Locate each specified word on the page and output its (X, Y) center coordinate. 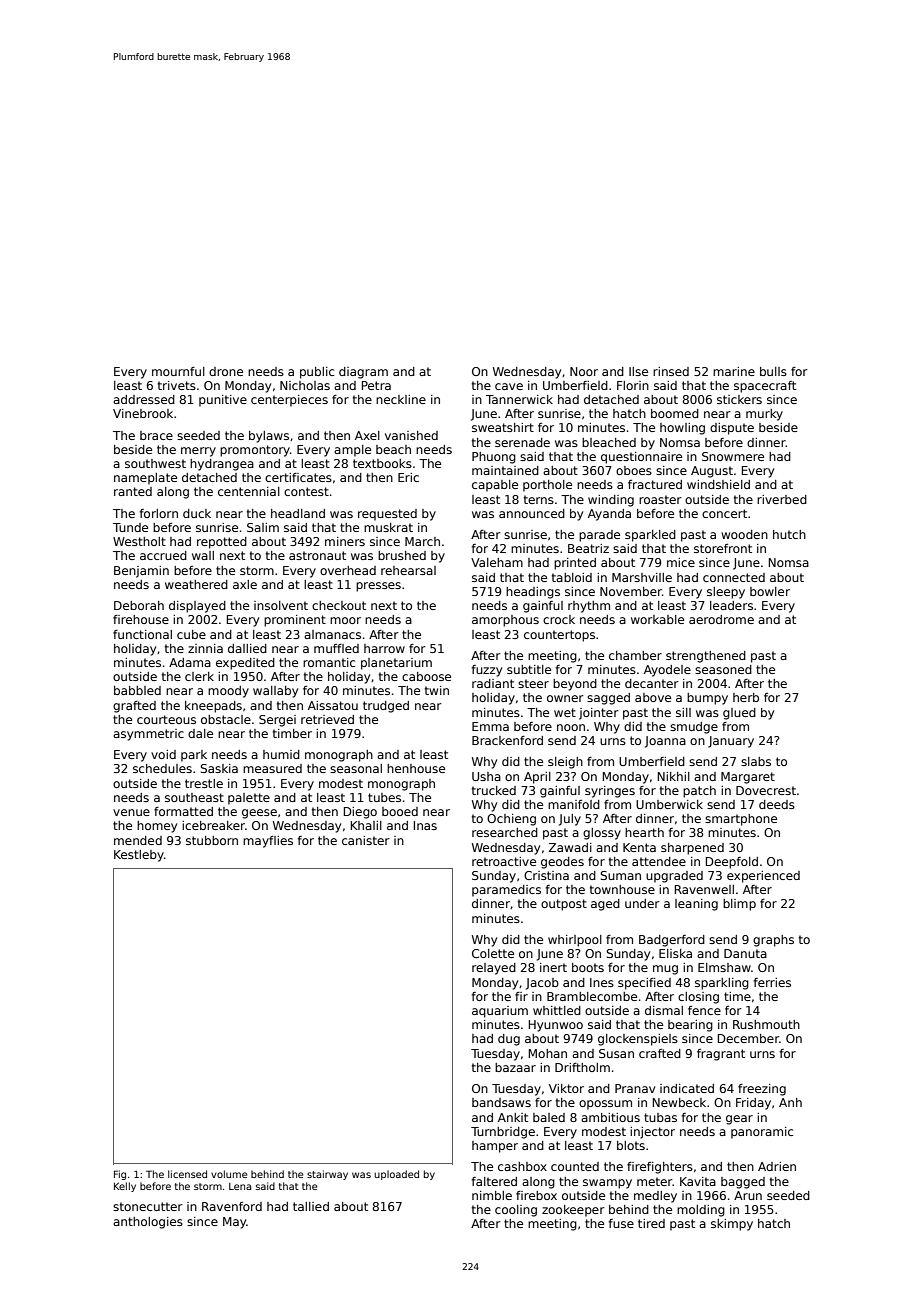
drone (226, 371)
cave (509, 386)
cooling (516, 1211)
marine (734, 371)
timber (292, 733)
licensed (187, 1174)
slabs (756, 761)
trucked (494, 790)
